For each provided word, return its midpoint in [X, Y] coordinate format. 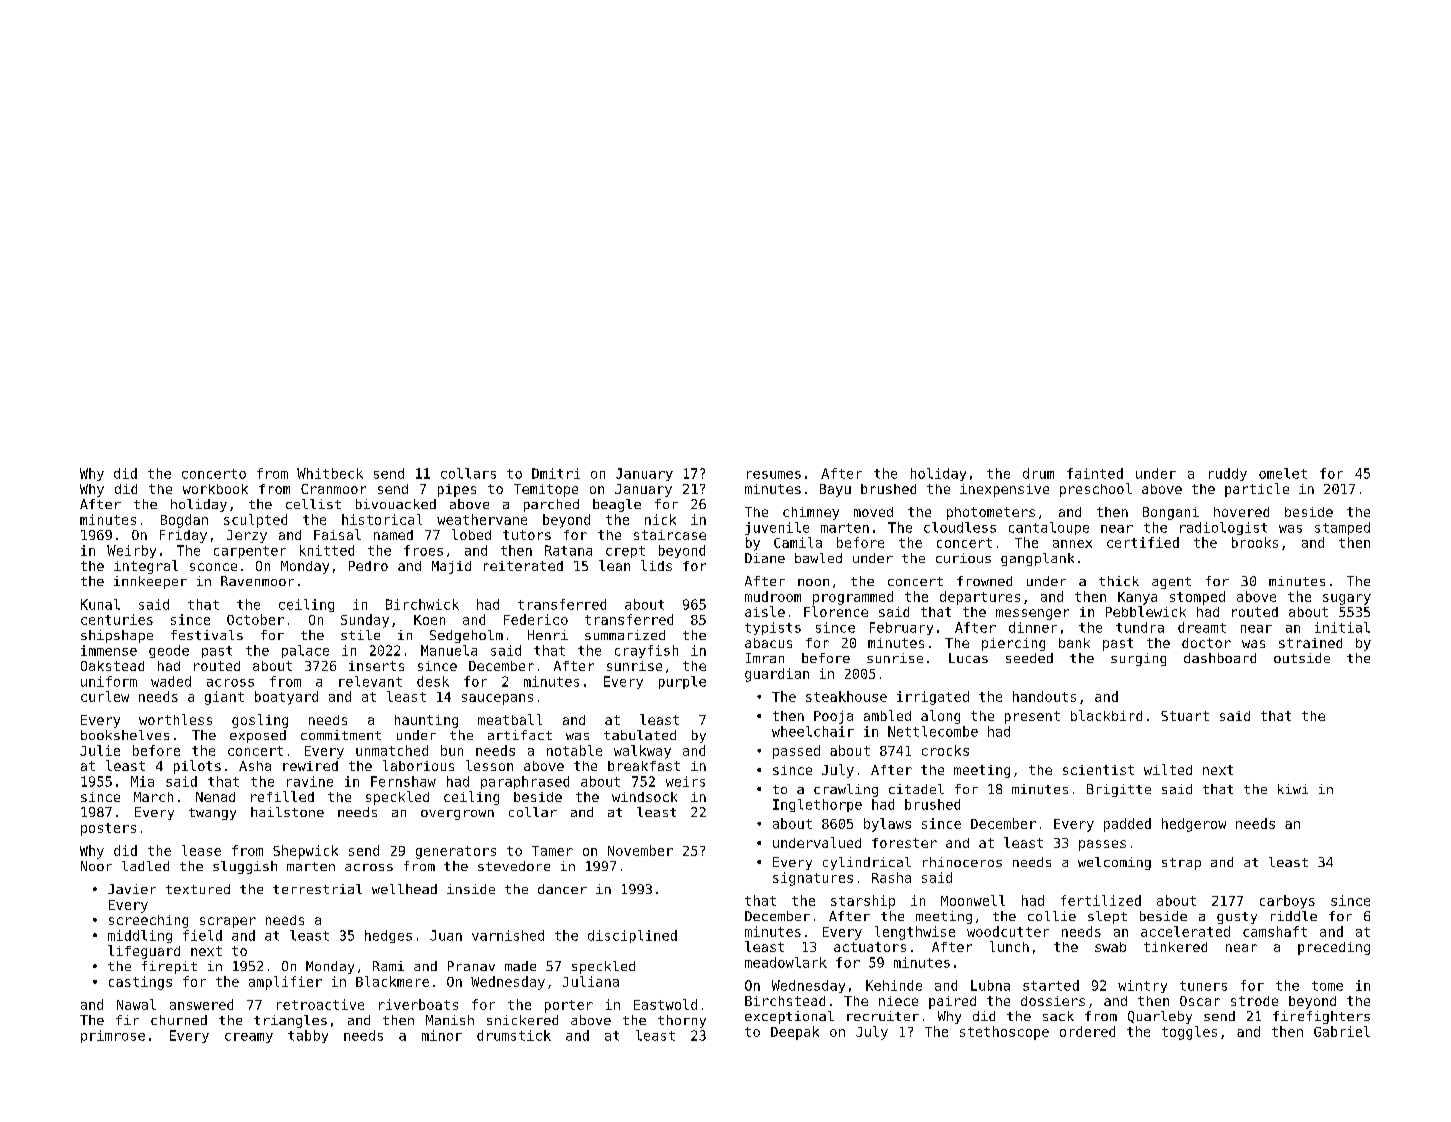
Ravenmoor [257, 581]
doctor [1206, 643]
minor [442, 1035]
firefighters [1321, 1017]
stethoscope [1004, 1033]
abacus [768, 643]
